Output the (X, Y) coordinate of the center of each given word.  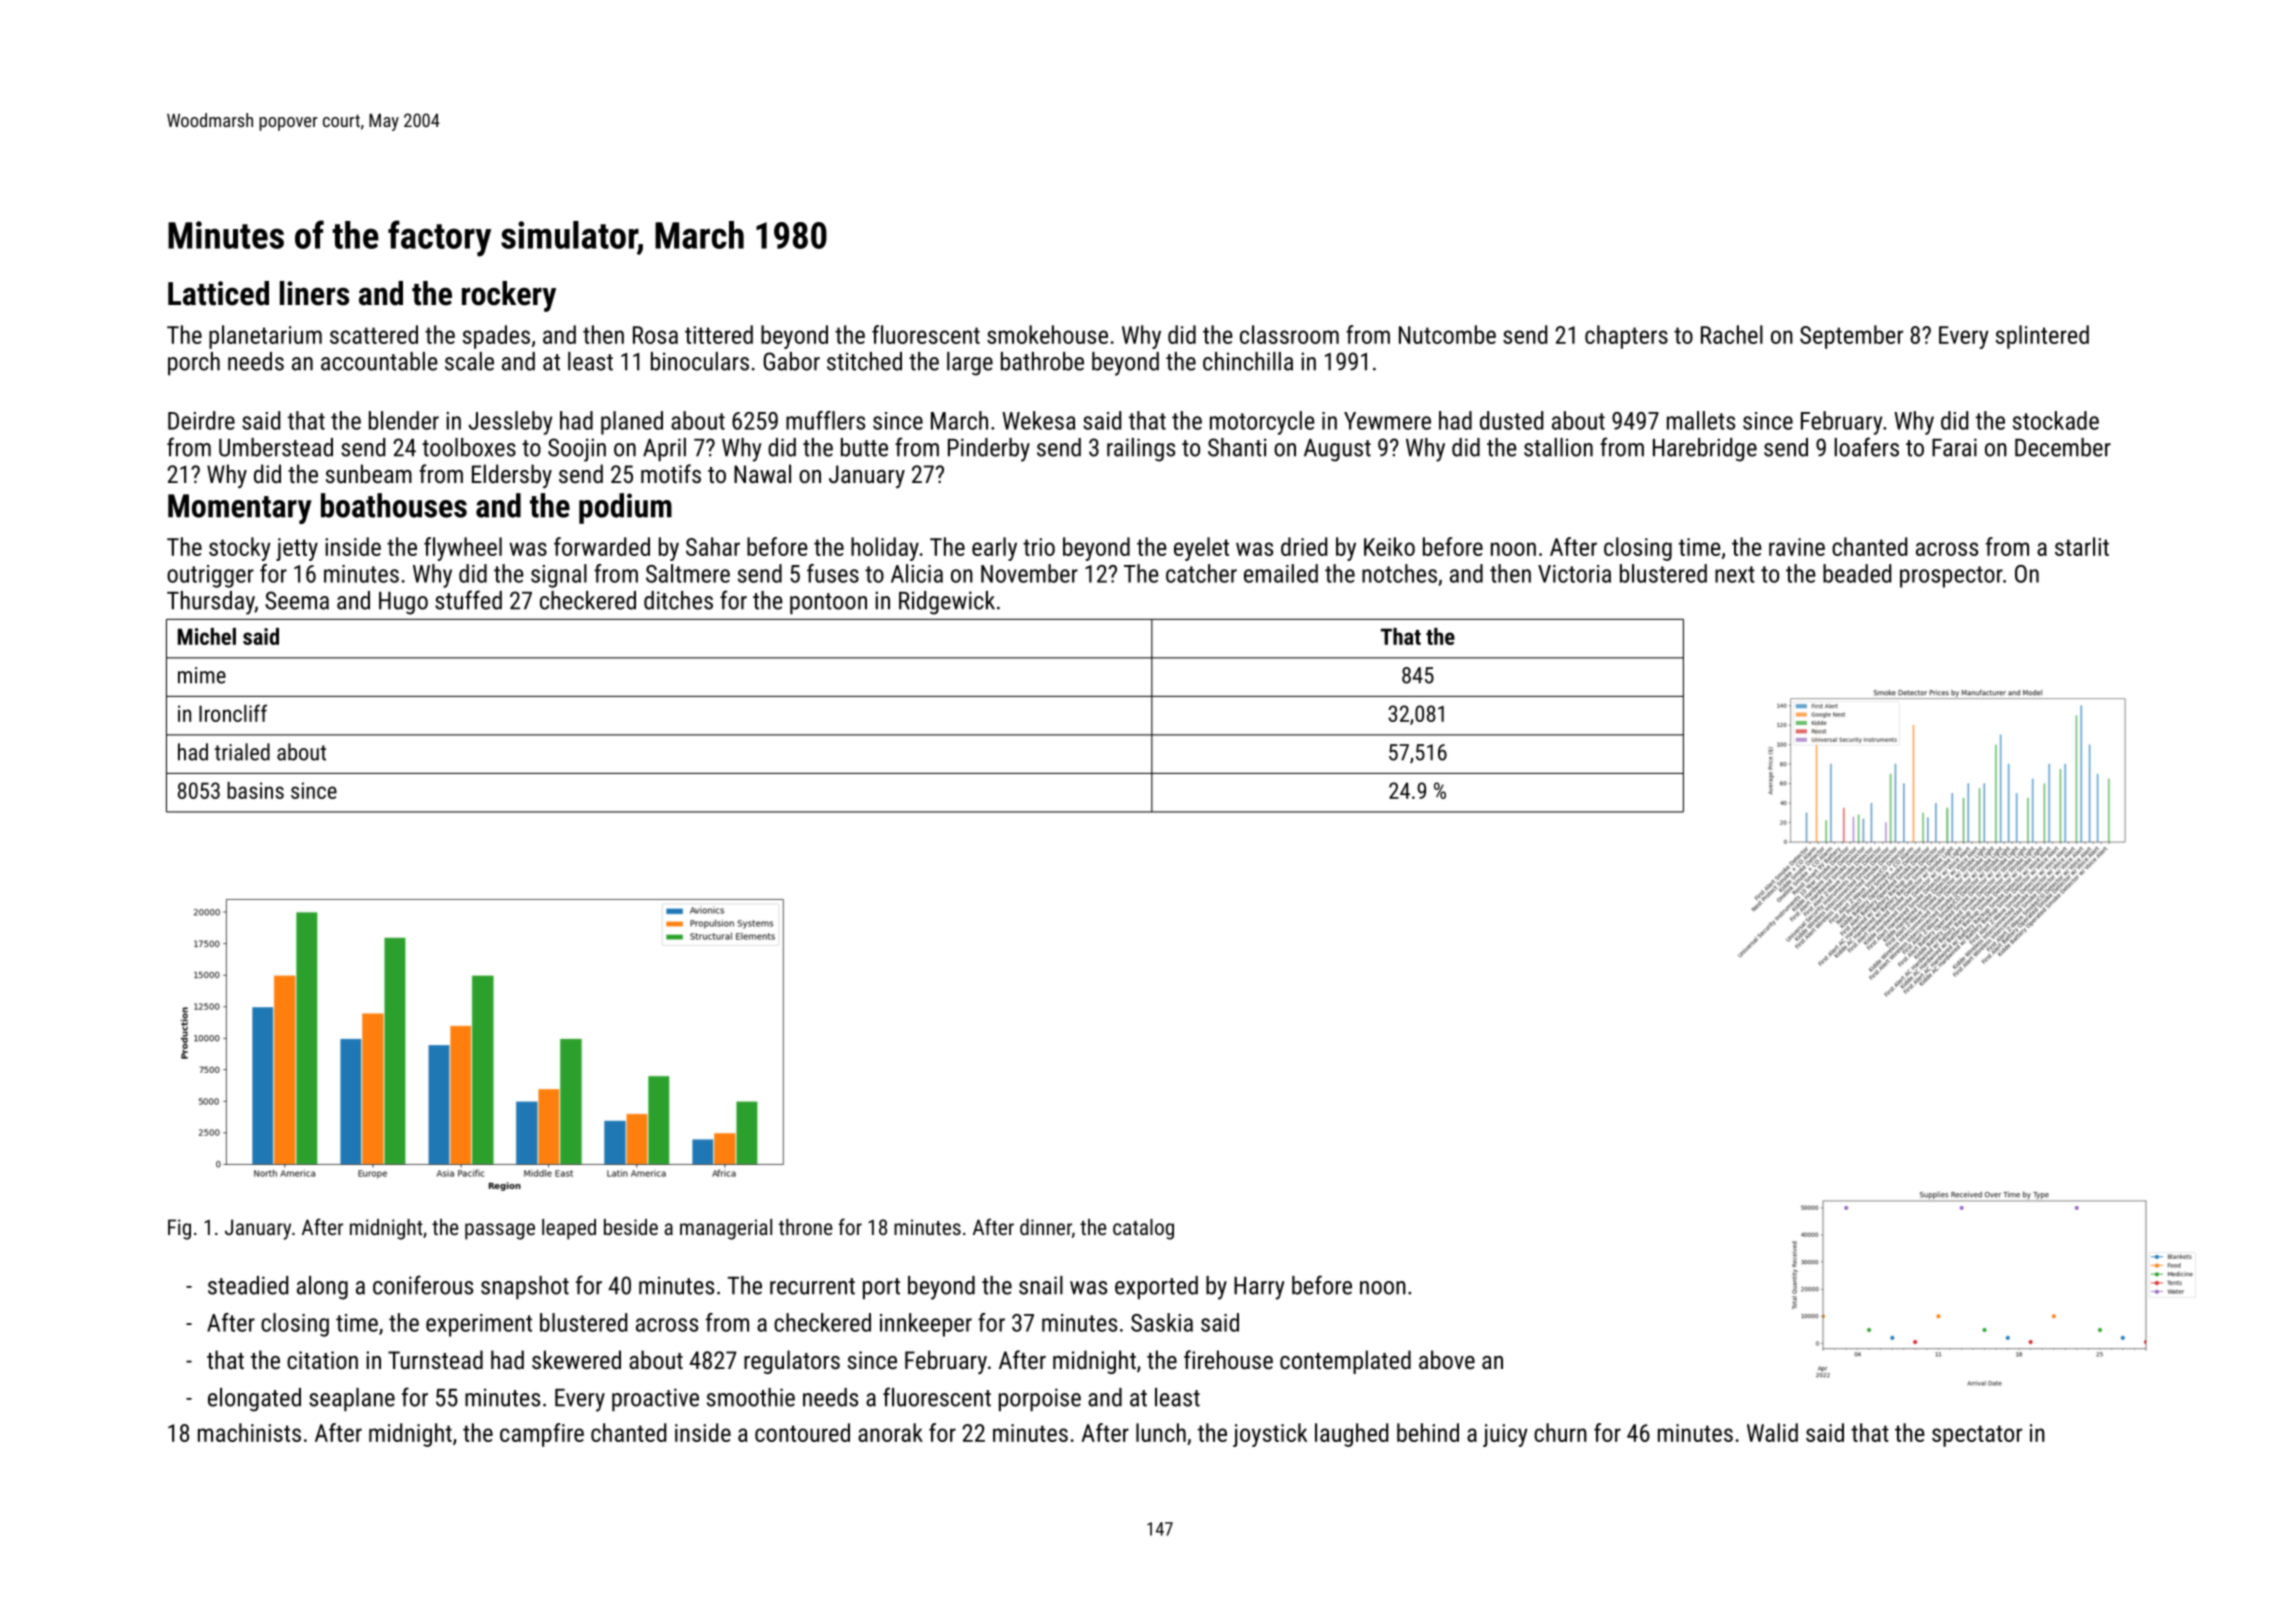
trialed (242, 752)
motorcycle (1262, 423)
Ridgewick (947, 603)
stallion (1558, 447)
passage (500, 1231)
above (1447, 1359)
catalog (1143, 1229)
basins (255, 790)
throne (805, 1227)
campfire (542, 1435)
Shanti (1237, 447)
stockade (2056, 420)
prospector (1951, 577)
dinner (1046, 1227)
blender (404, 420)
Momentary (240, 509)
